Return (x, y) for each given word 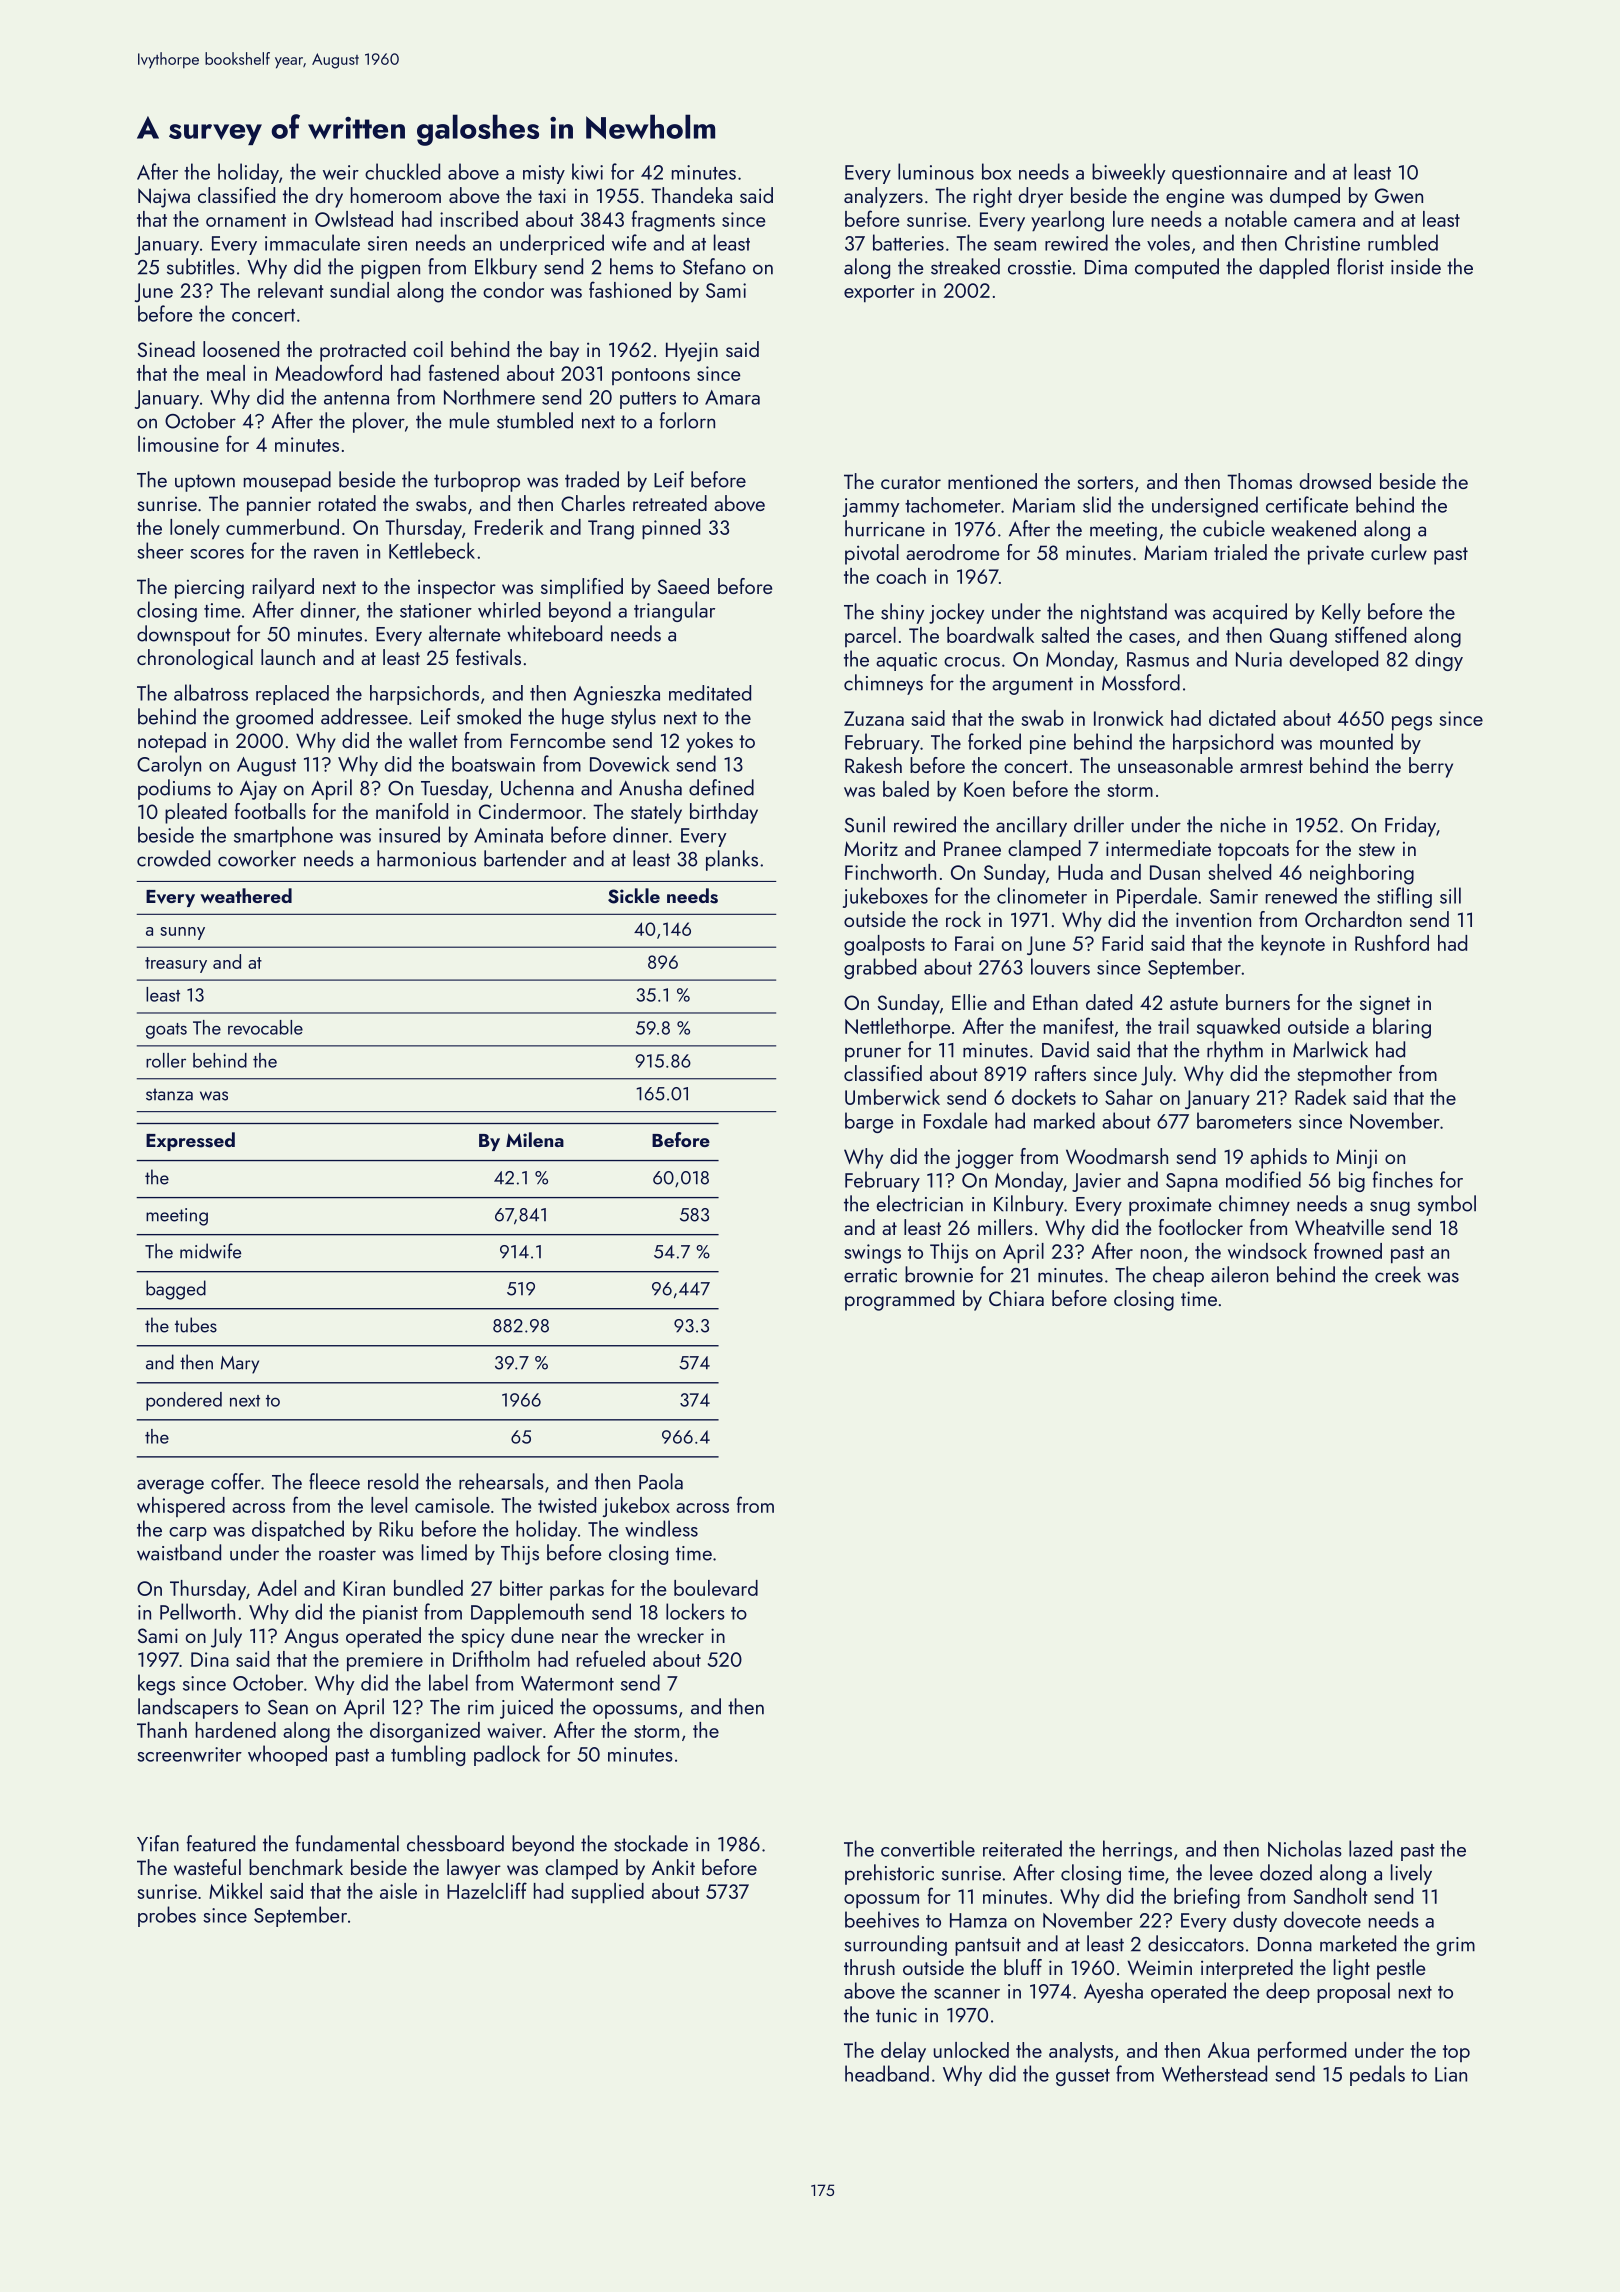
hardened (236, 1730)
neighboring (1362, 874)
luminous (936, 171)
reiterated (1022, 1848)
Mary (240, 1365)
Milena (535, 1139)
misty (544, 174)
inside (1416, 266)
